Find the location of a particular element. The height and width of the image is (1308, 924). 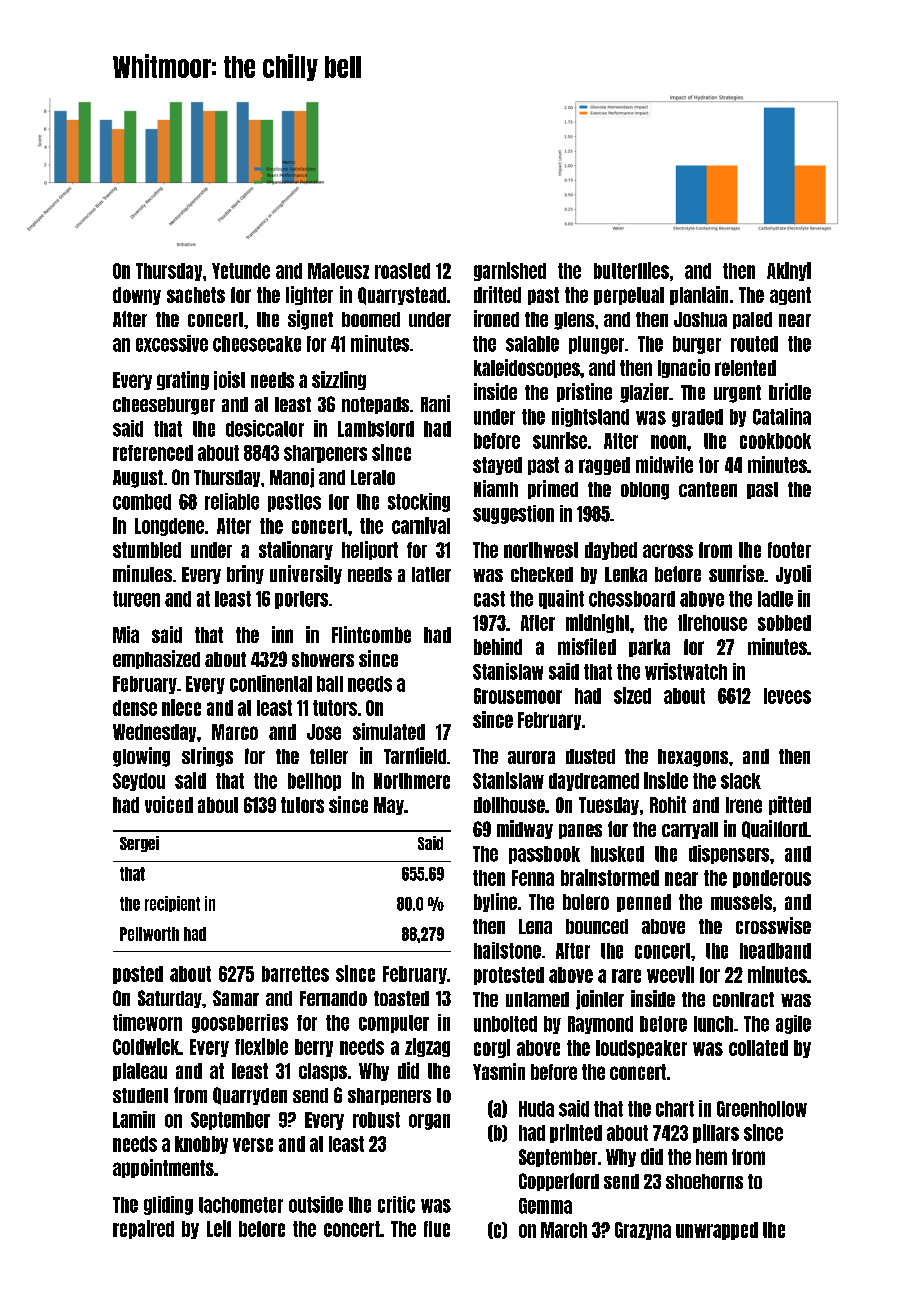

Joshua is located at coordinates (700, 319).
